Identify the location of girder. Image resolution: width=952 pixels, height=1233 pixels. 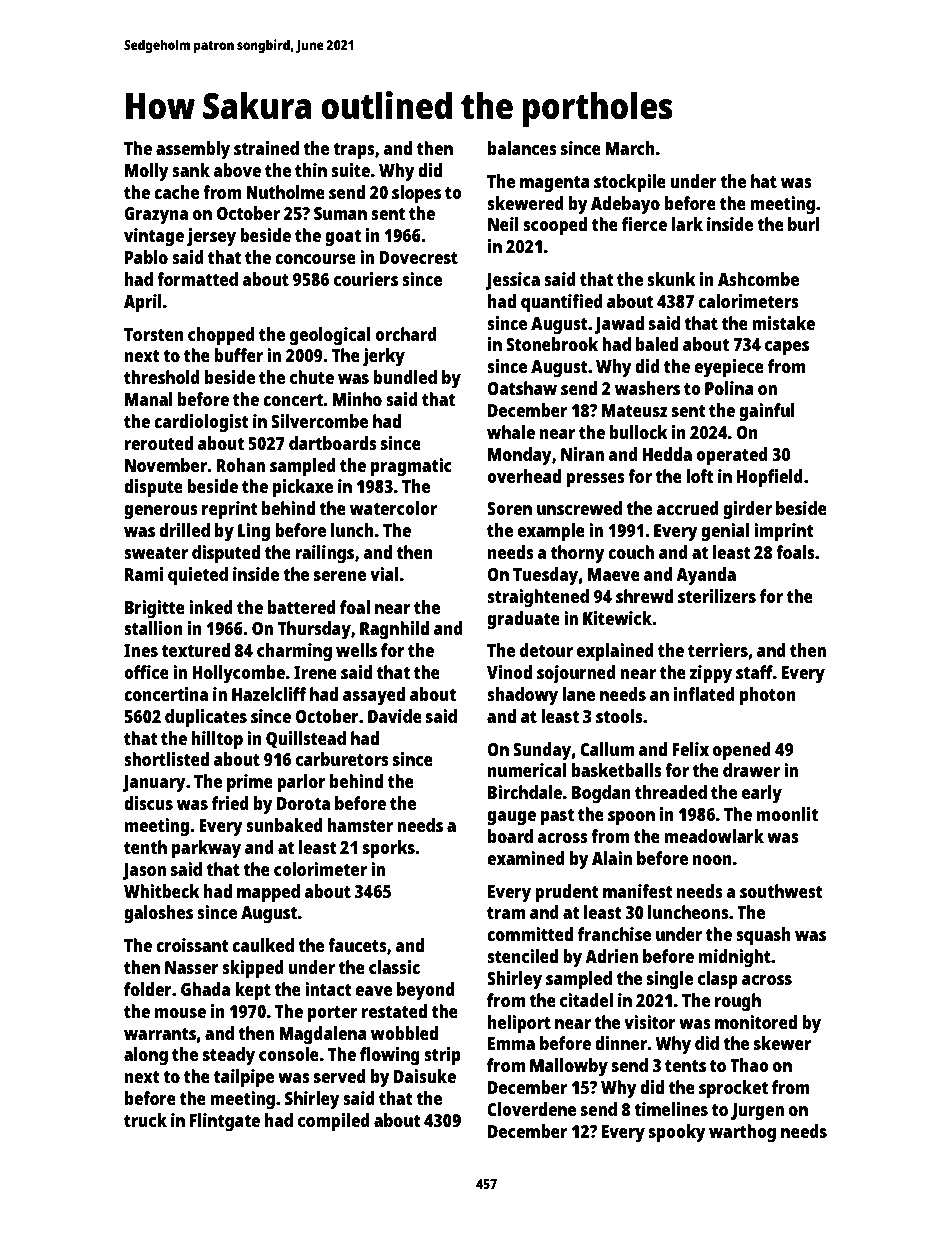
(747, 510).
